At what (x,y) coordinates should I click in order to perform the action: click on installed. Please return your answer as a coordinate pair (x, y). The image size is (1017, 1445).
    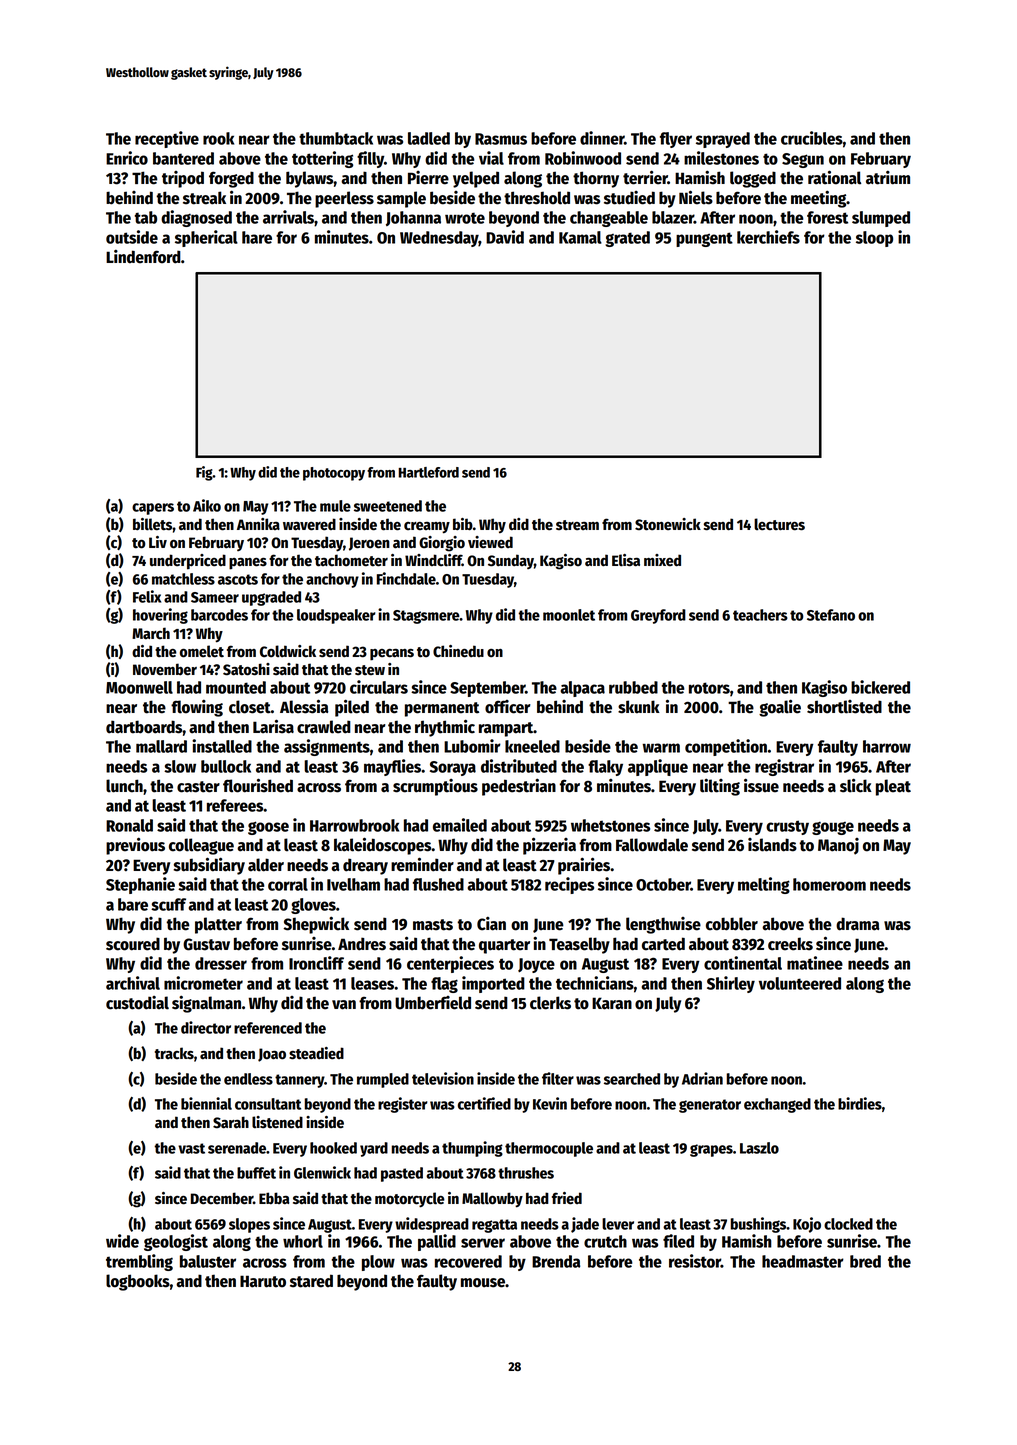
    Looking at the image, I should click on (222, 746).
